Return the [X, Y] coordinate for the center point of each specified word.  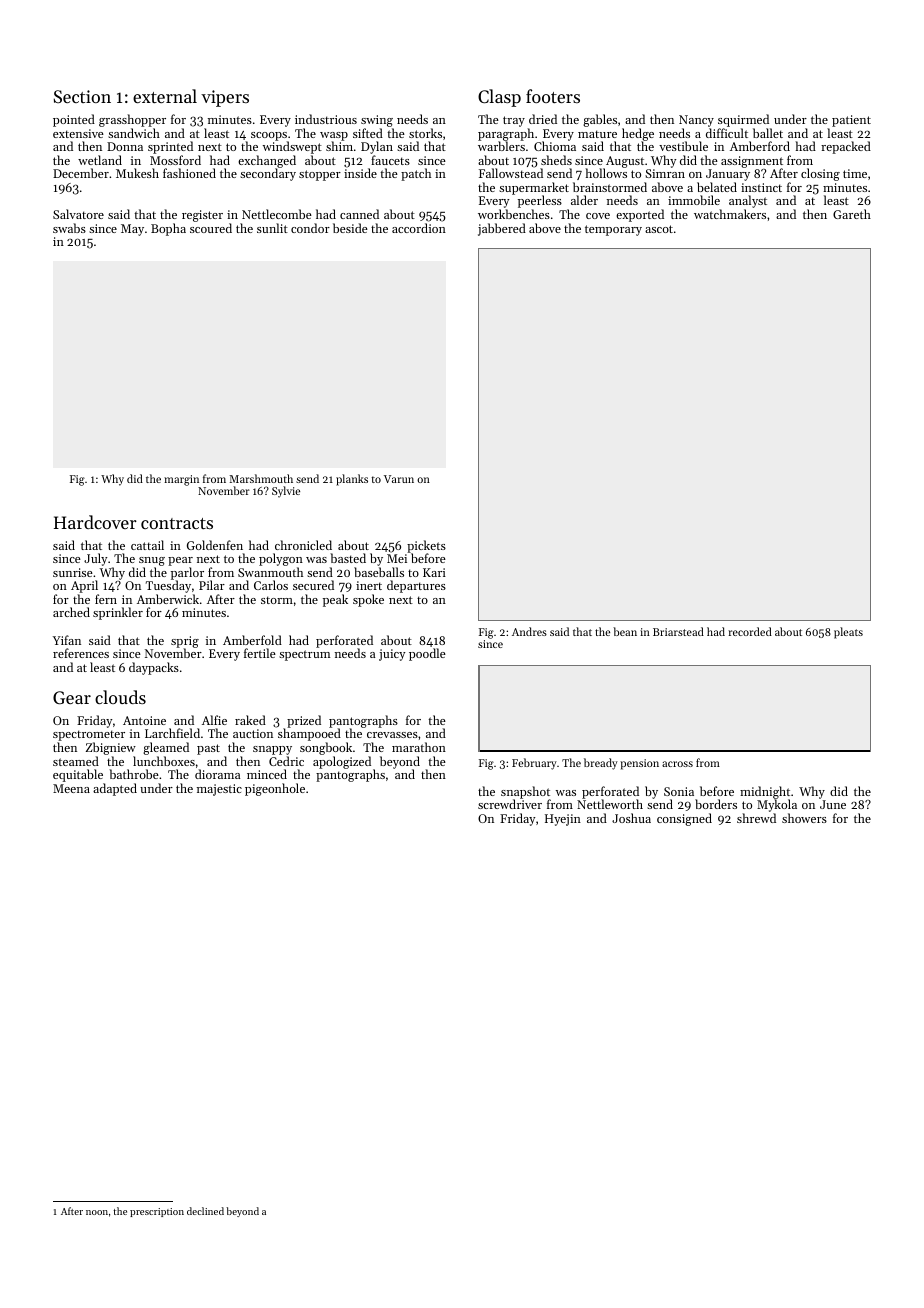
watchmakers [730, 214]
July [95, 559]
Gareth [852, 214]
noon [97, 1212]
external [165, 96]
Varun [399, 479]
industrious [326, 119]
